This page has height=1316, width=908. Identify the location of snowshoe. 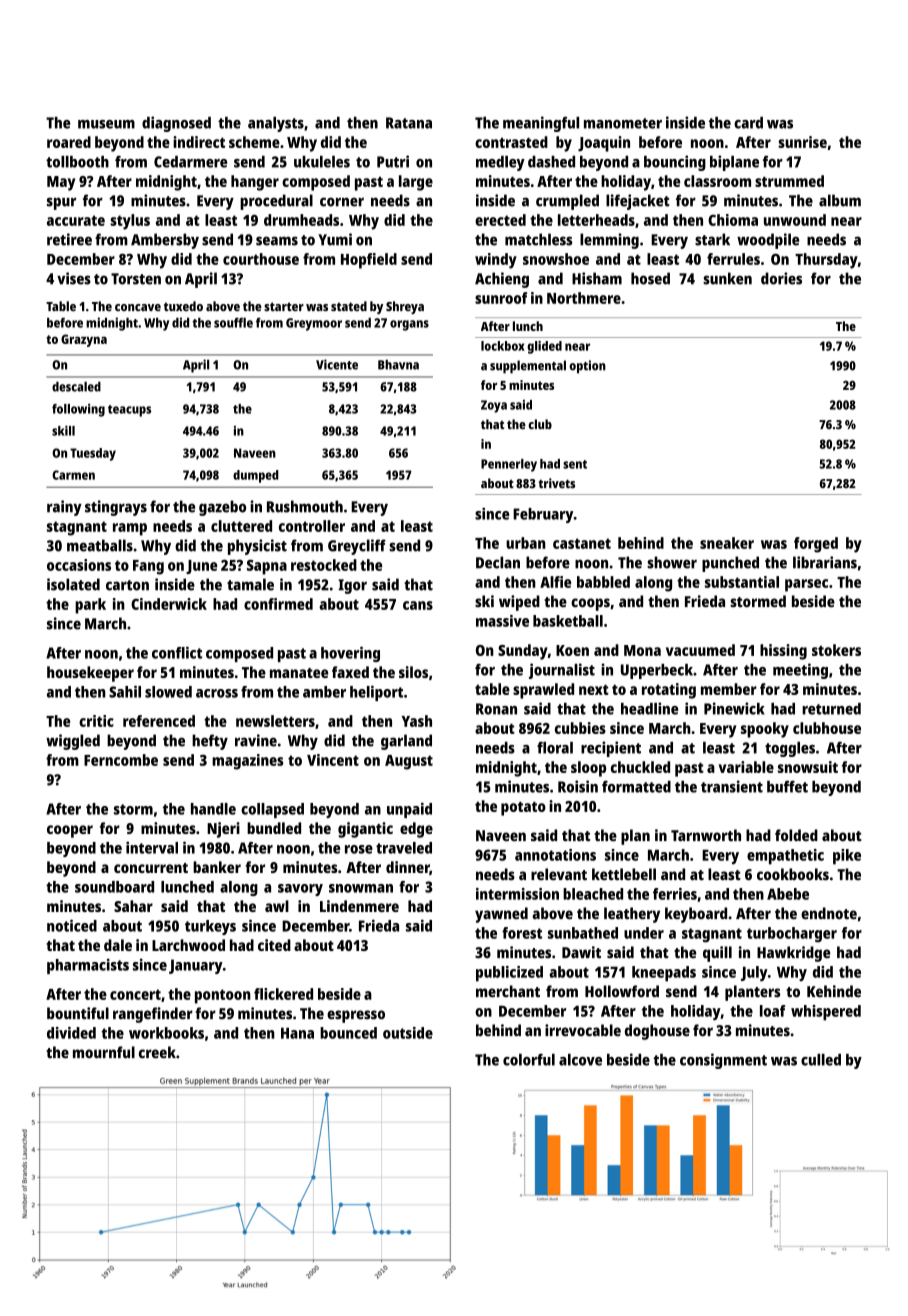
(556, 259).
